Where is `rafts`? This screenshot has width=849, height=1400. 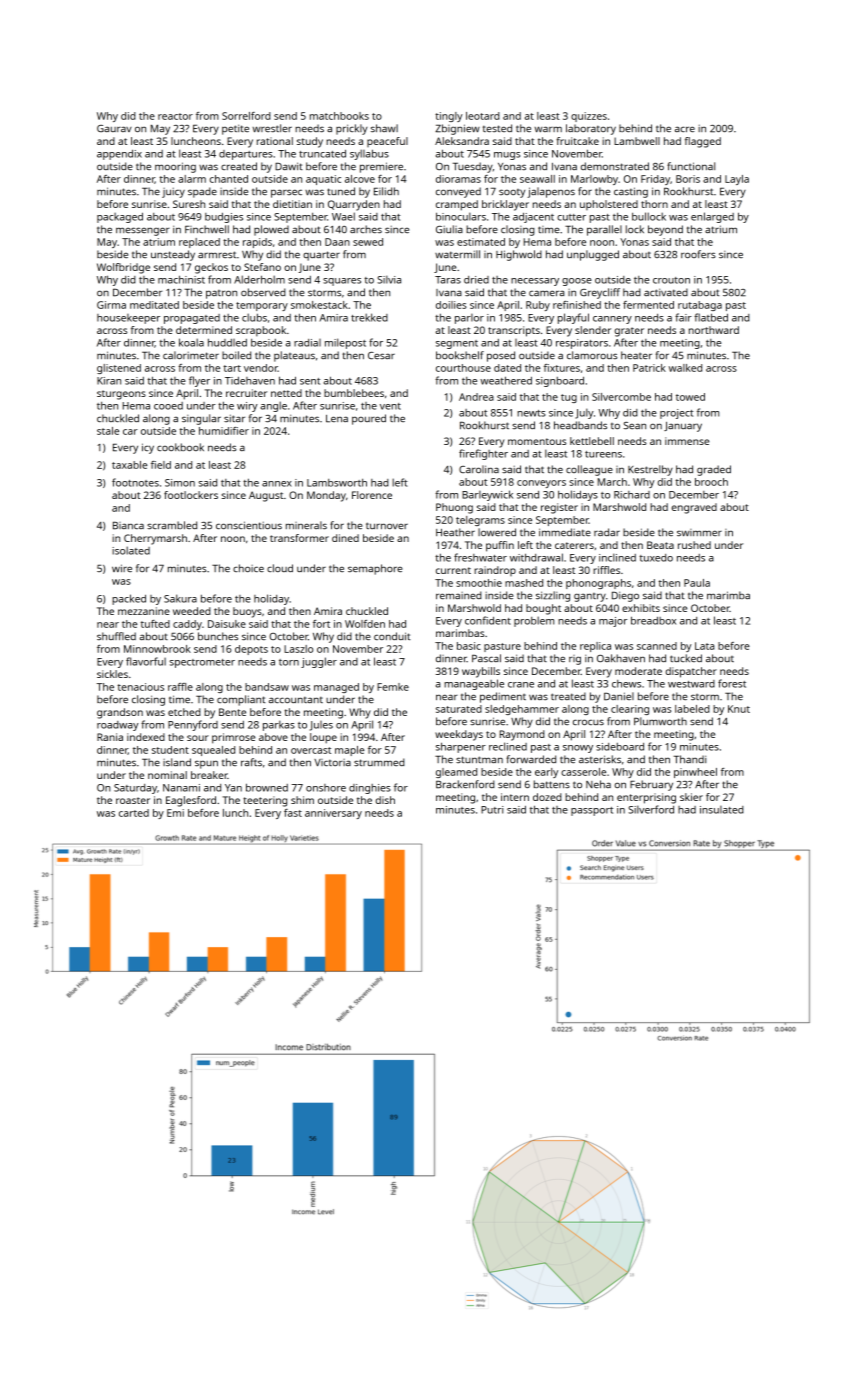 rafts is located at coordinates (251, 762).
